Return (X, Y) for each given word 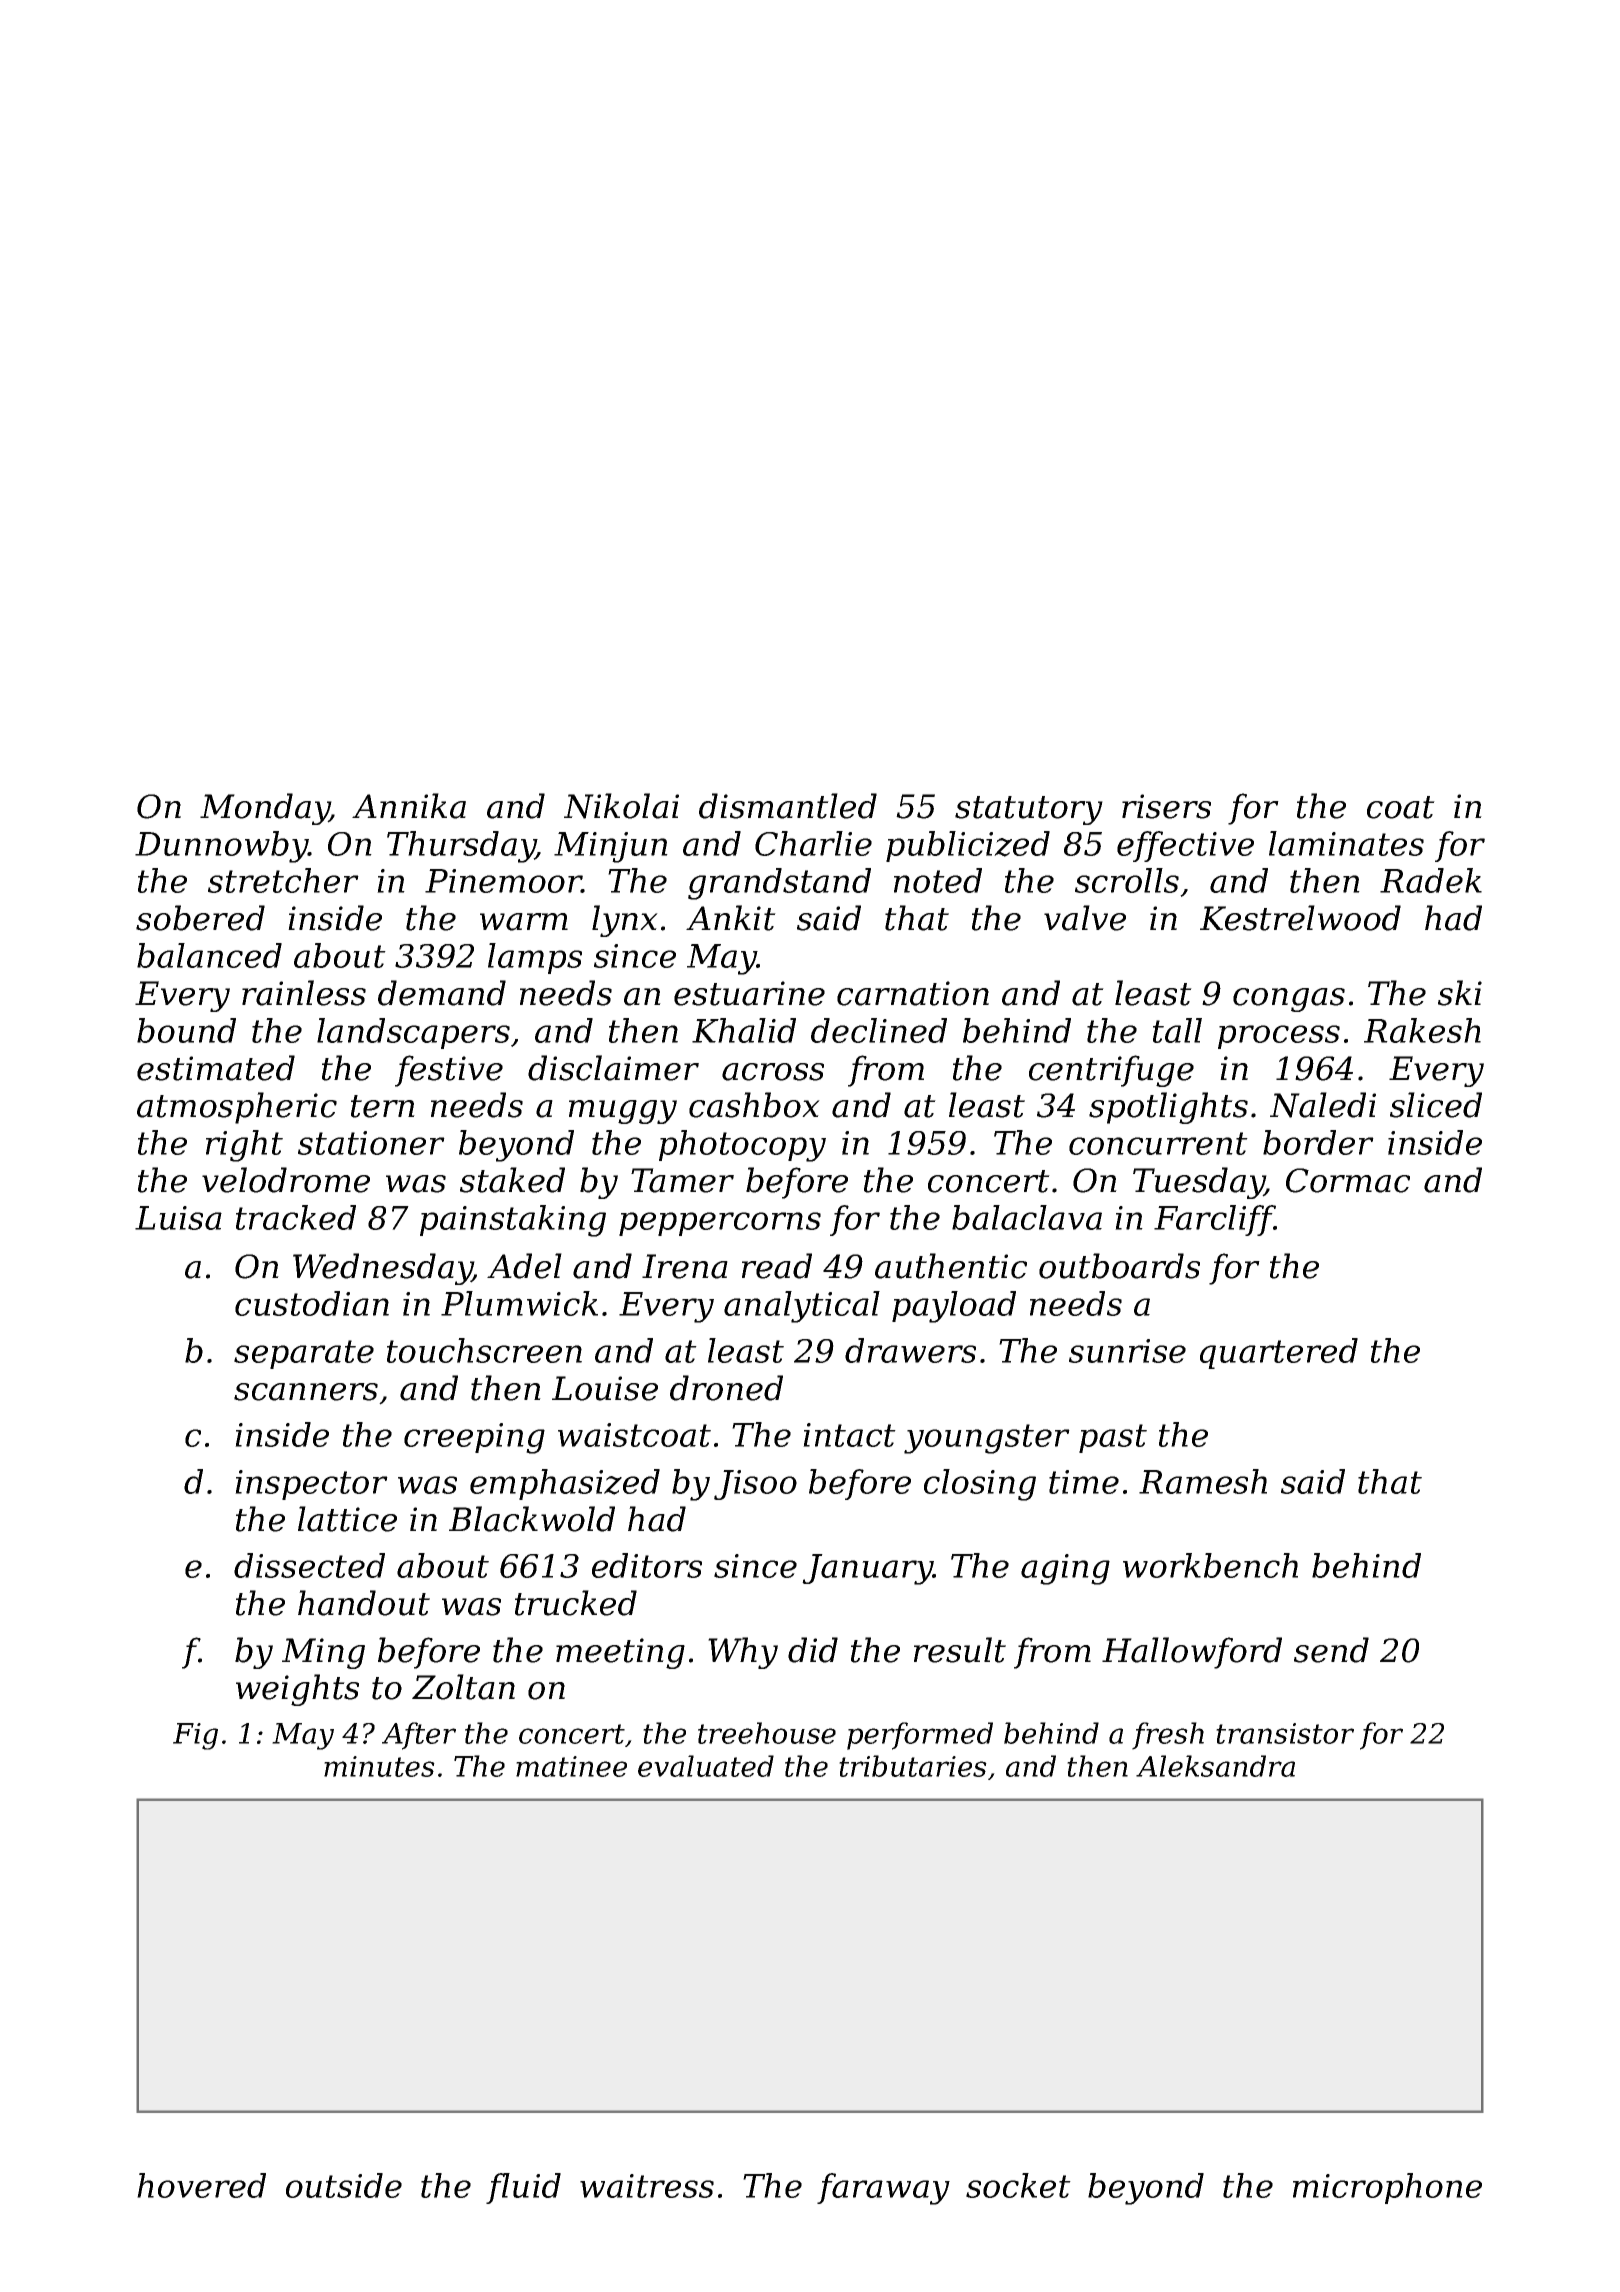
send (1331, 1650)
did (813, 1650)
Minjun (611, 847)
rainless (304, 993)
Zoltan (463, 1687)
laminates (1346, 843)
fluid (523, 2188)
